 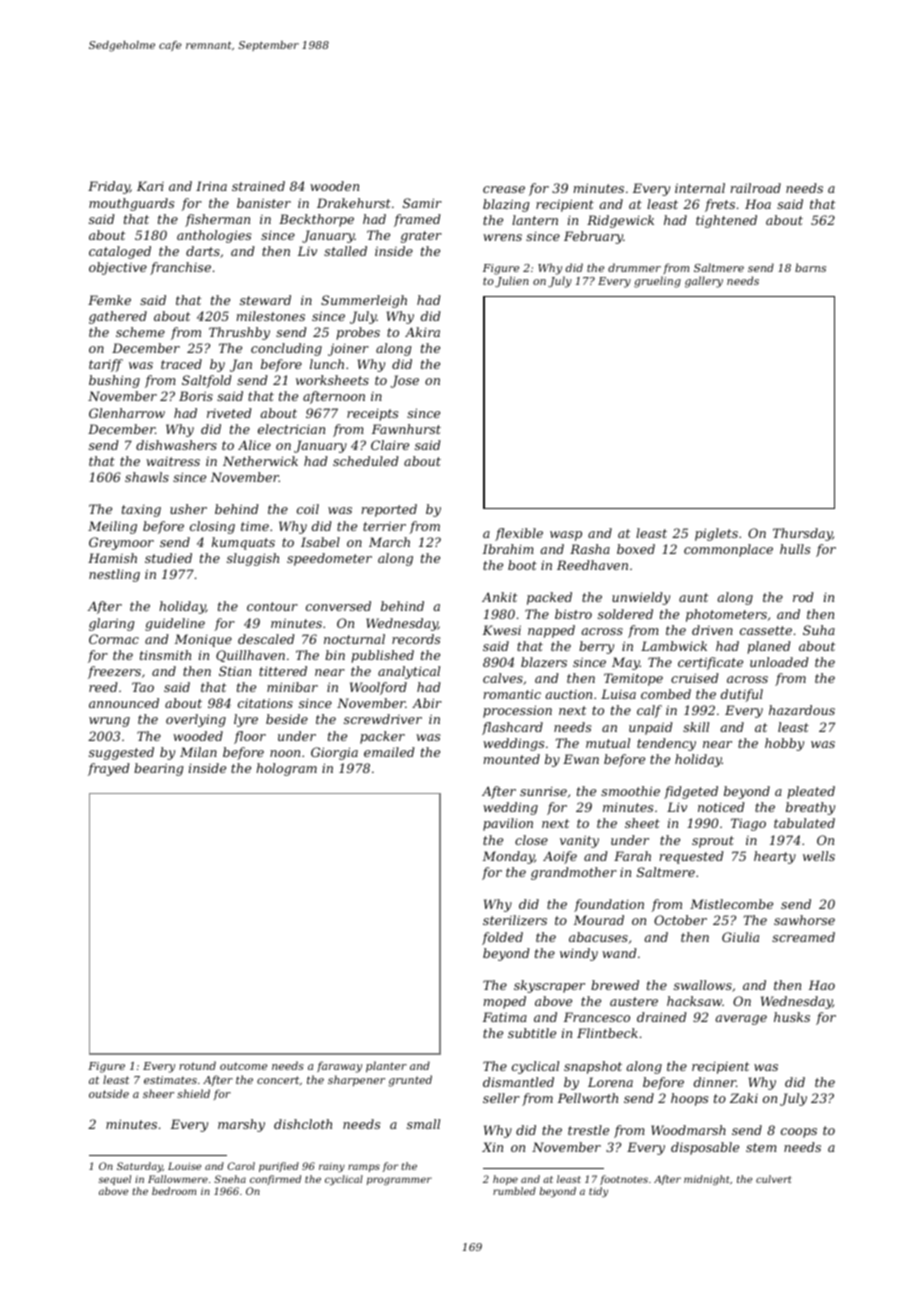 What do you see at coordinates (193, 1093) in the page?
I see `shield` at bounding box center [193, 1093].
